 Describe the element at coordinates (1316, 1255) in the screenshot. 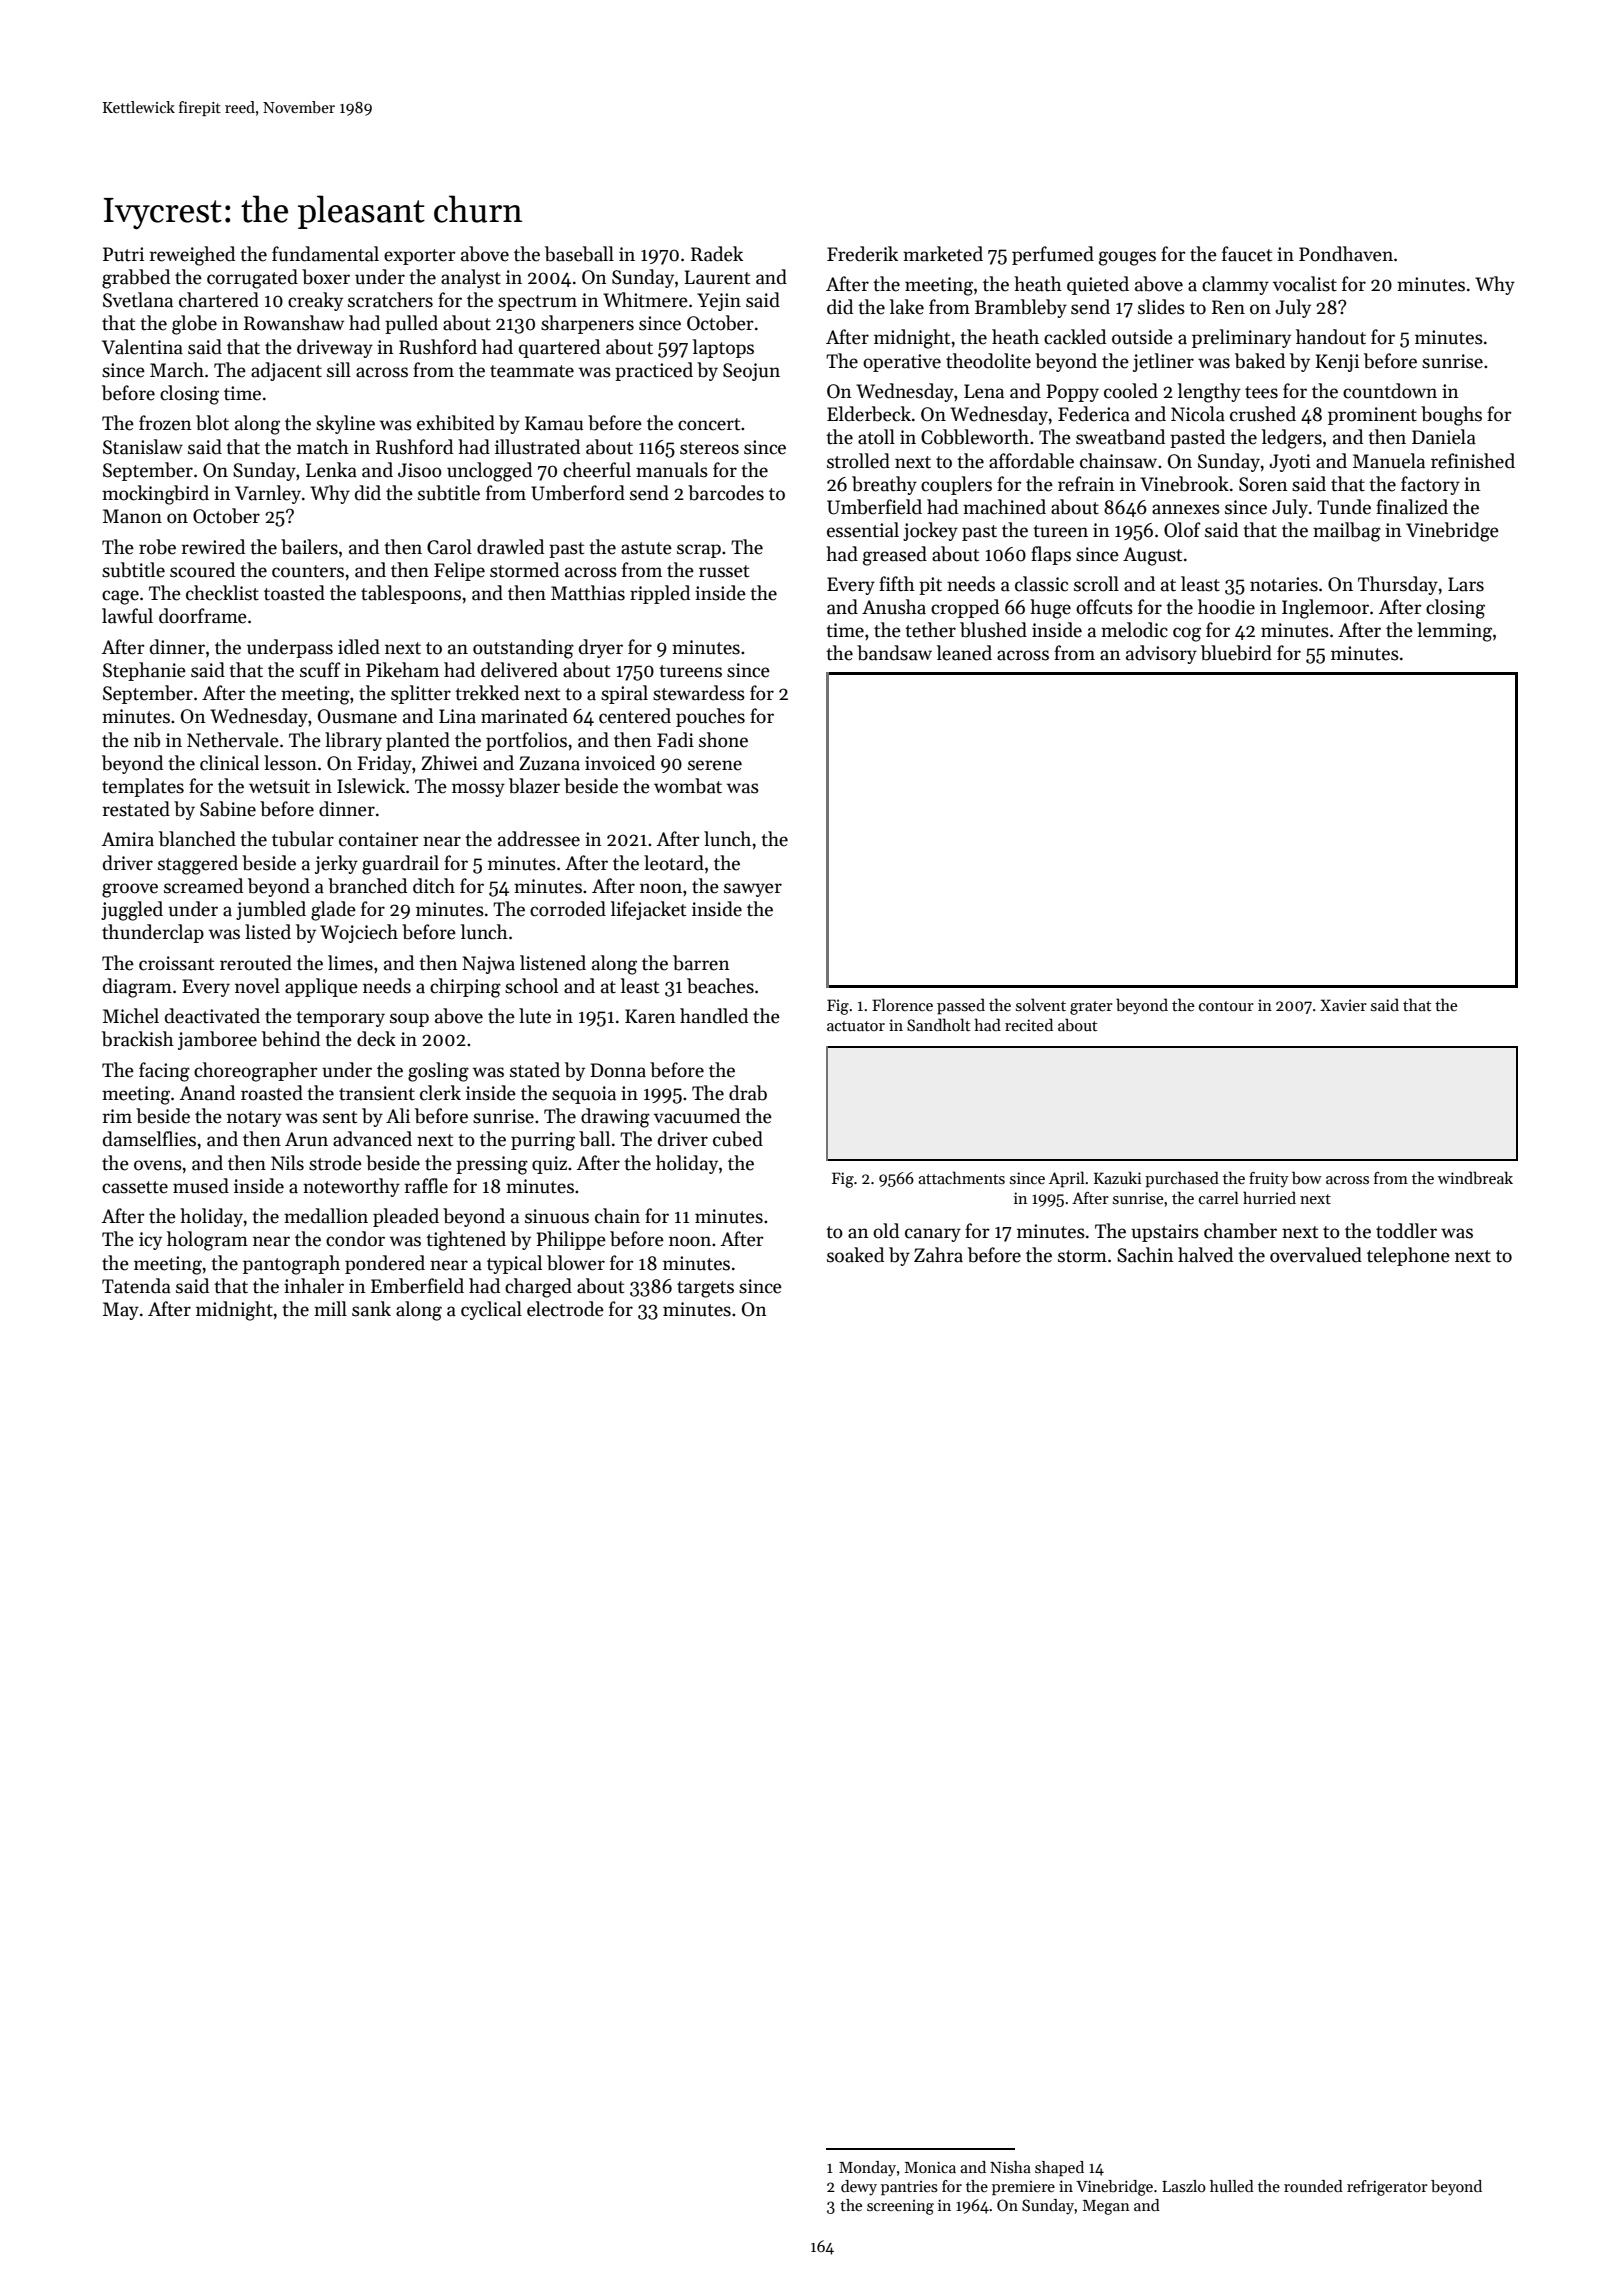

I see `overvalued` at that location.
